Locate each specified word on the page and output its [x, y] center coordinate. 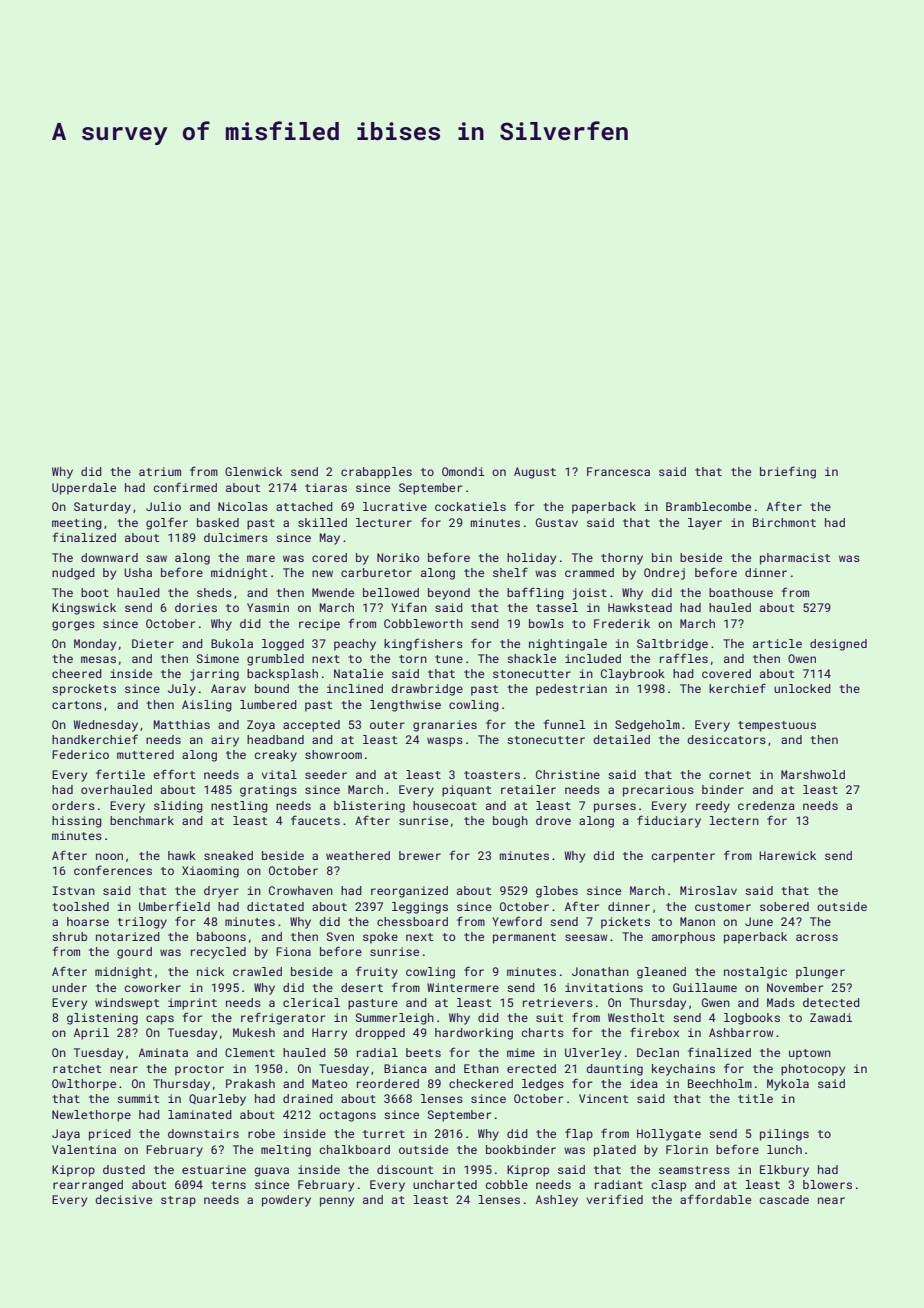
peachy [355, 645]
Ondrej [664, 574]
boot [95, 592]
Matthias [182, 724]
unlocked [802, 688]
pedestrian [571, 690]
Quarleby [217, 1100]
